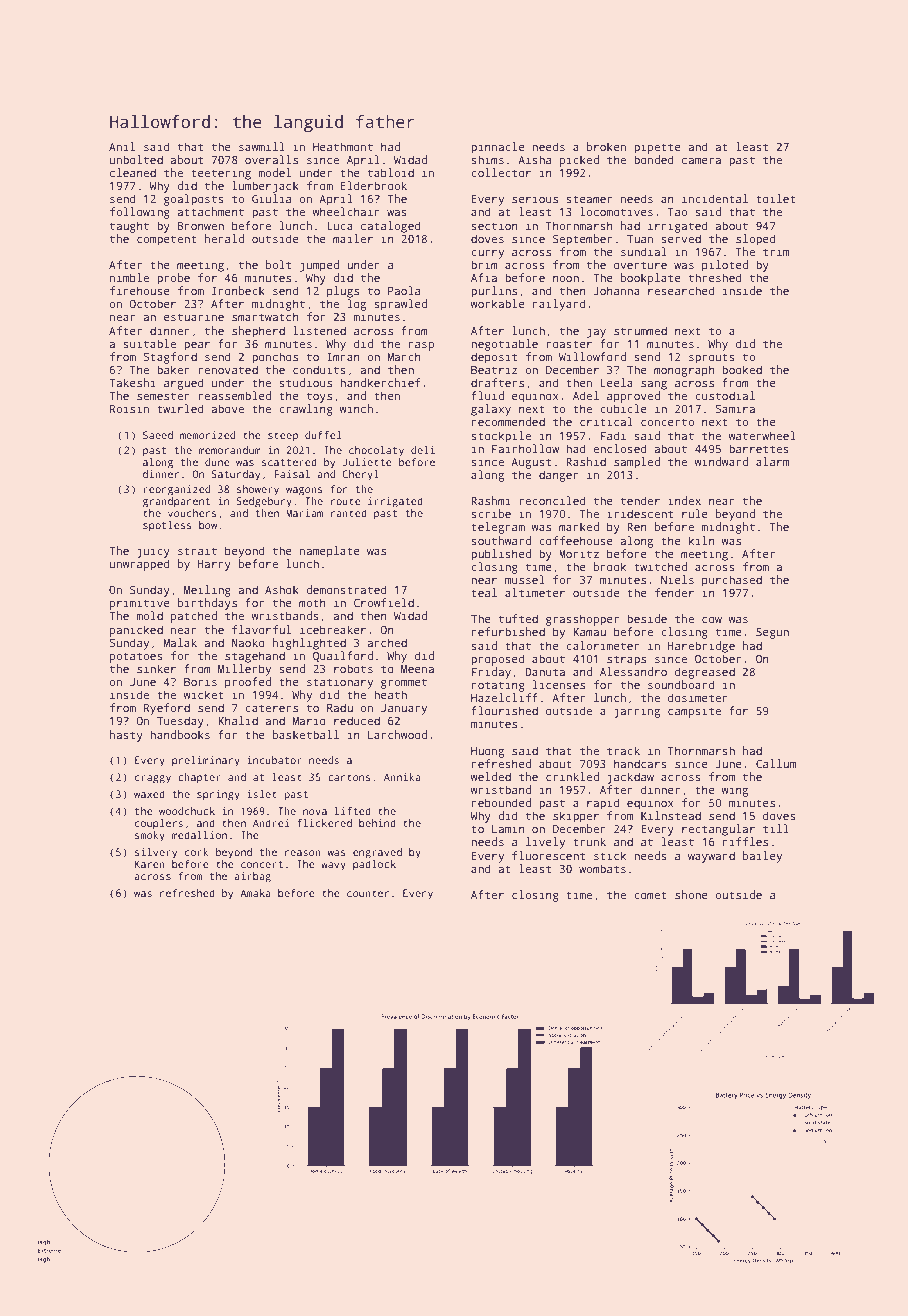 This document has height=1316, width=908. Describe the element at coordinates (391, 172) in the document. I see `tabloid` at that location.
